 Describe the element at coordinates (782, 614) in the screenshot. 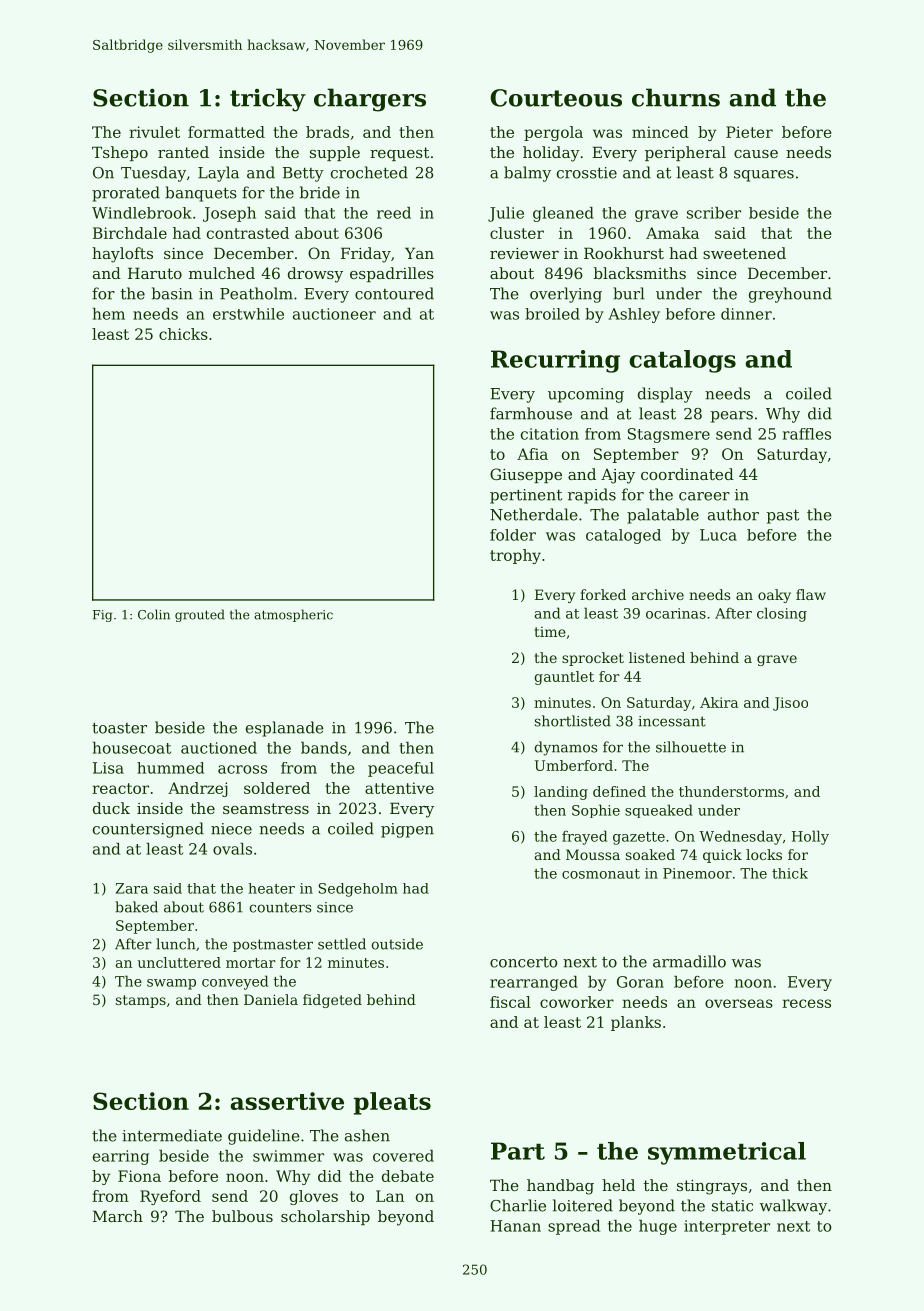

I see `closing` at that location.
